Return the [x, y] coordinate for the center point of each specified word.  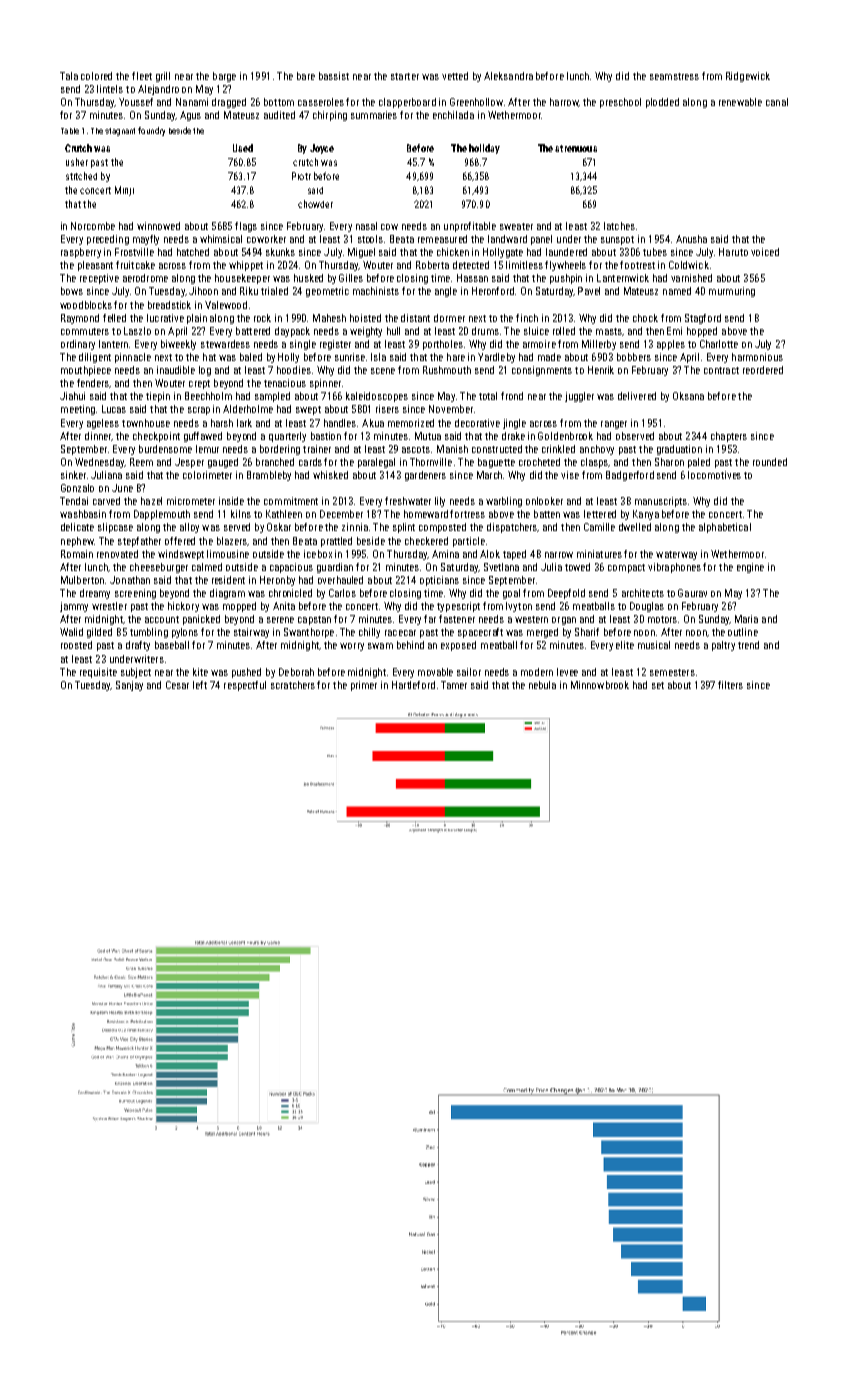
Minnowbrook [600, 685]
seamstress [674, 76]
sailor [469, 672]
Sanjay [129, 686]
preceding [108, 240]
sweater [516, 226]
